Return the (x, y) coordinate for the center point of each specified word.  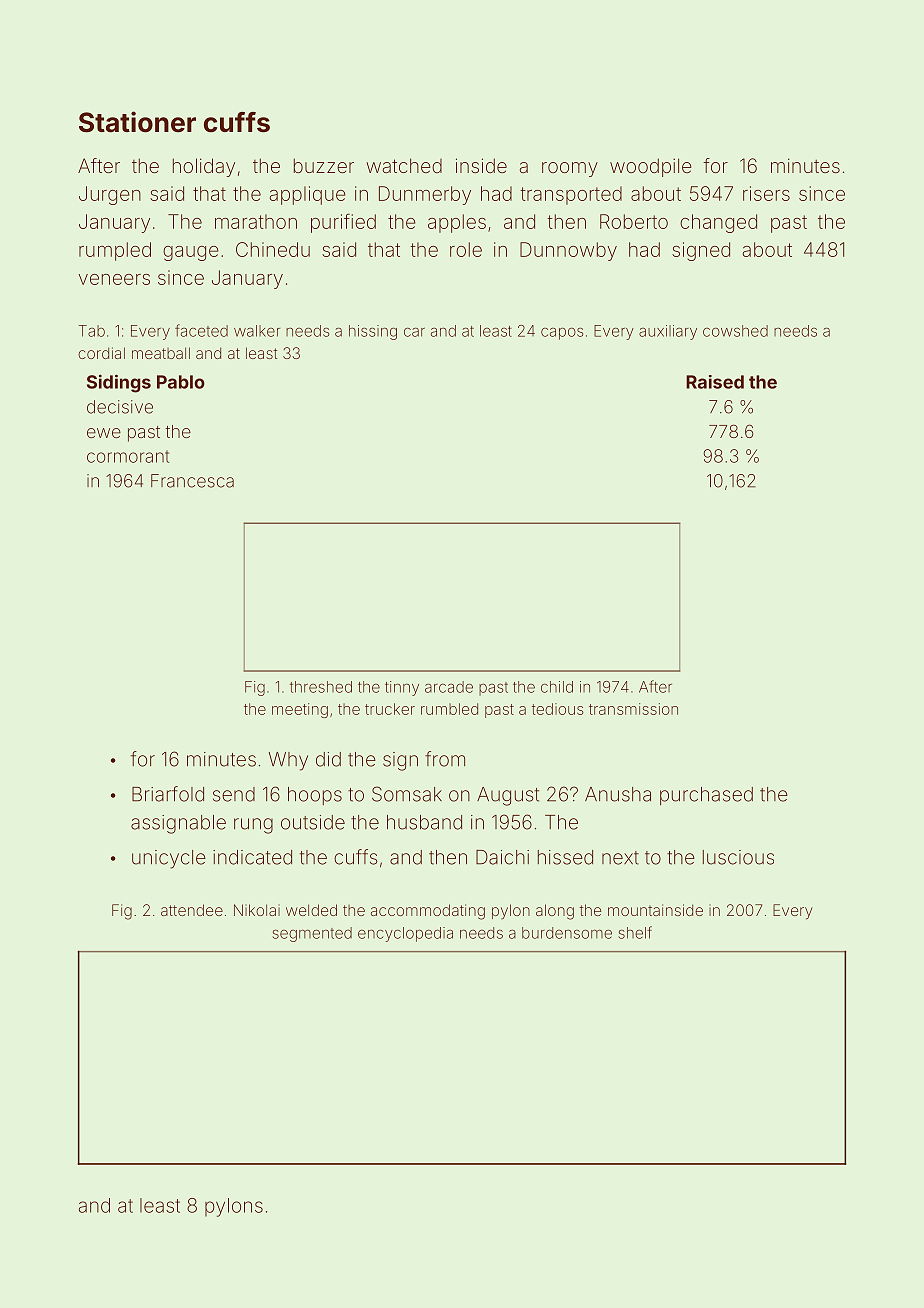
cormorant (128, 456)
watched (404, 165)
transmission (633, 709)
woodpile (650, 167)
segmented (312, 934)
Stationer (137, 122)
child (557, 687)
